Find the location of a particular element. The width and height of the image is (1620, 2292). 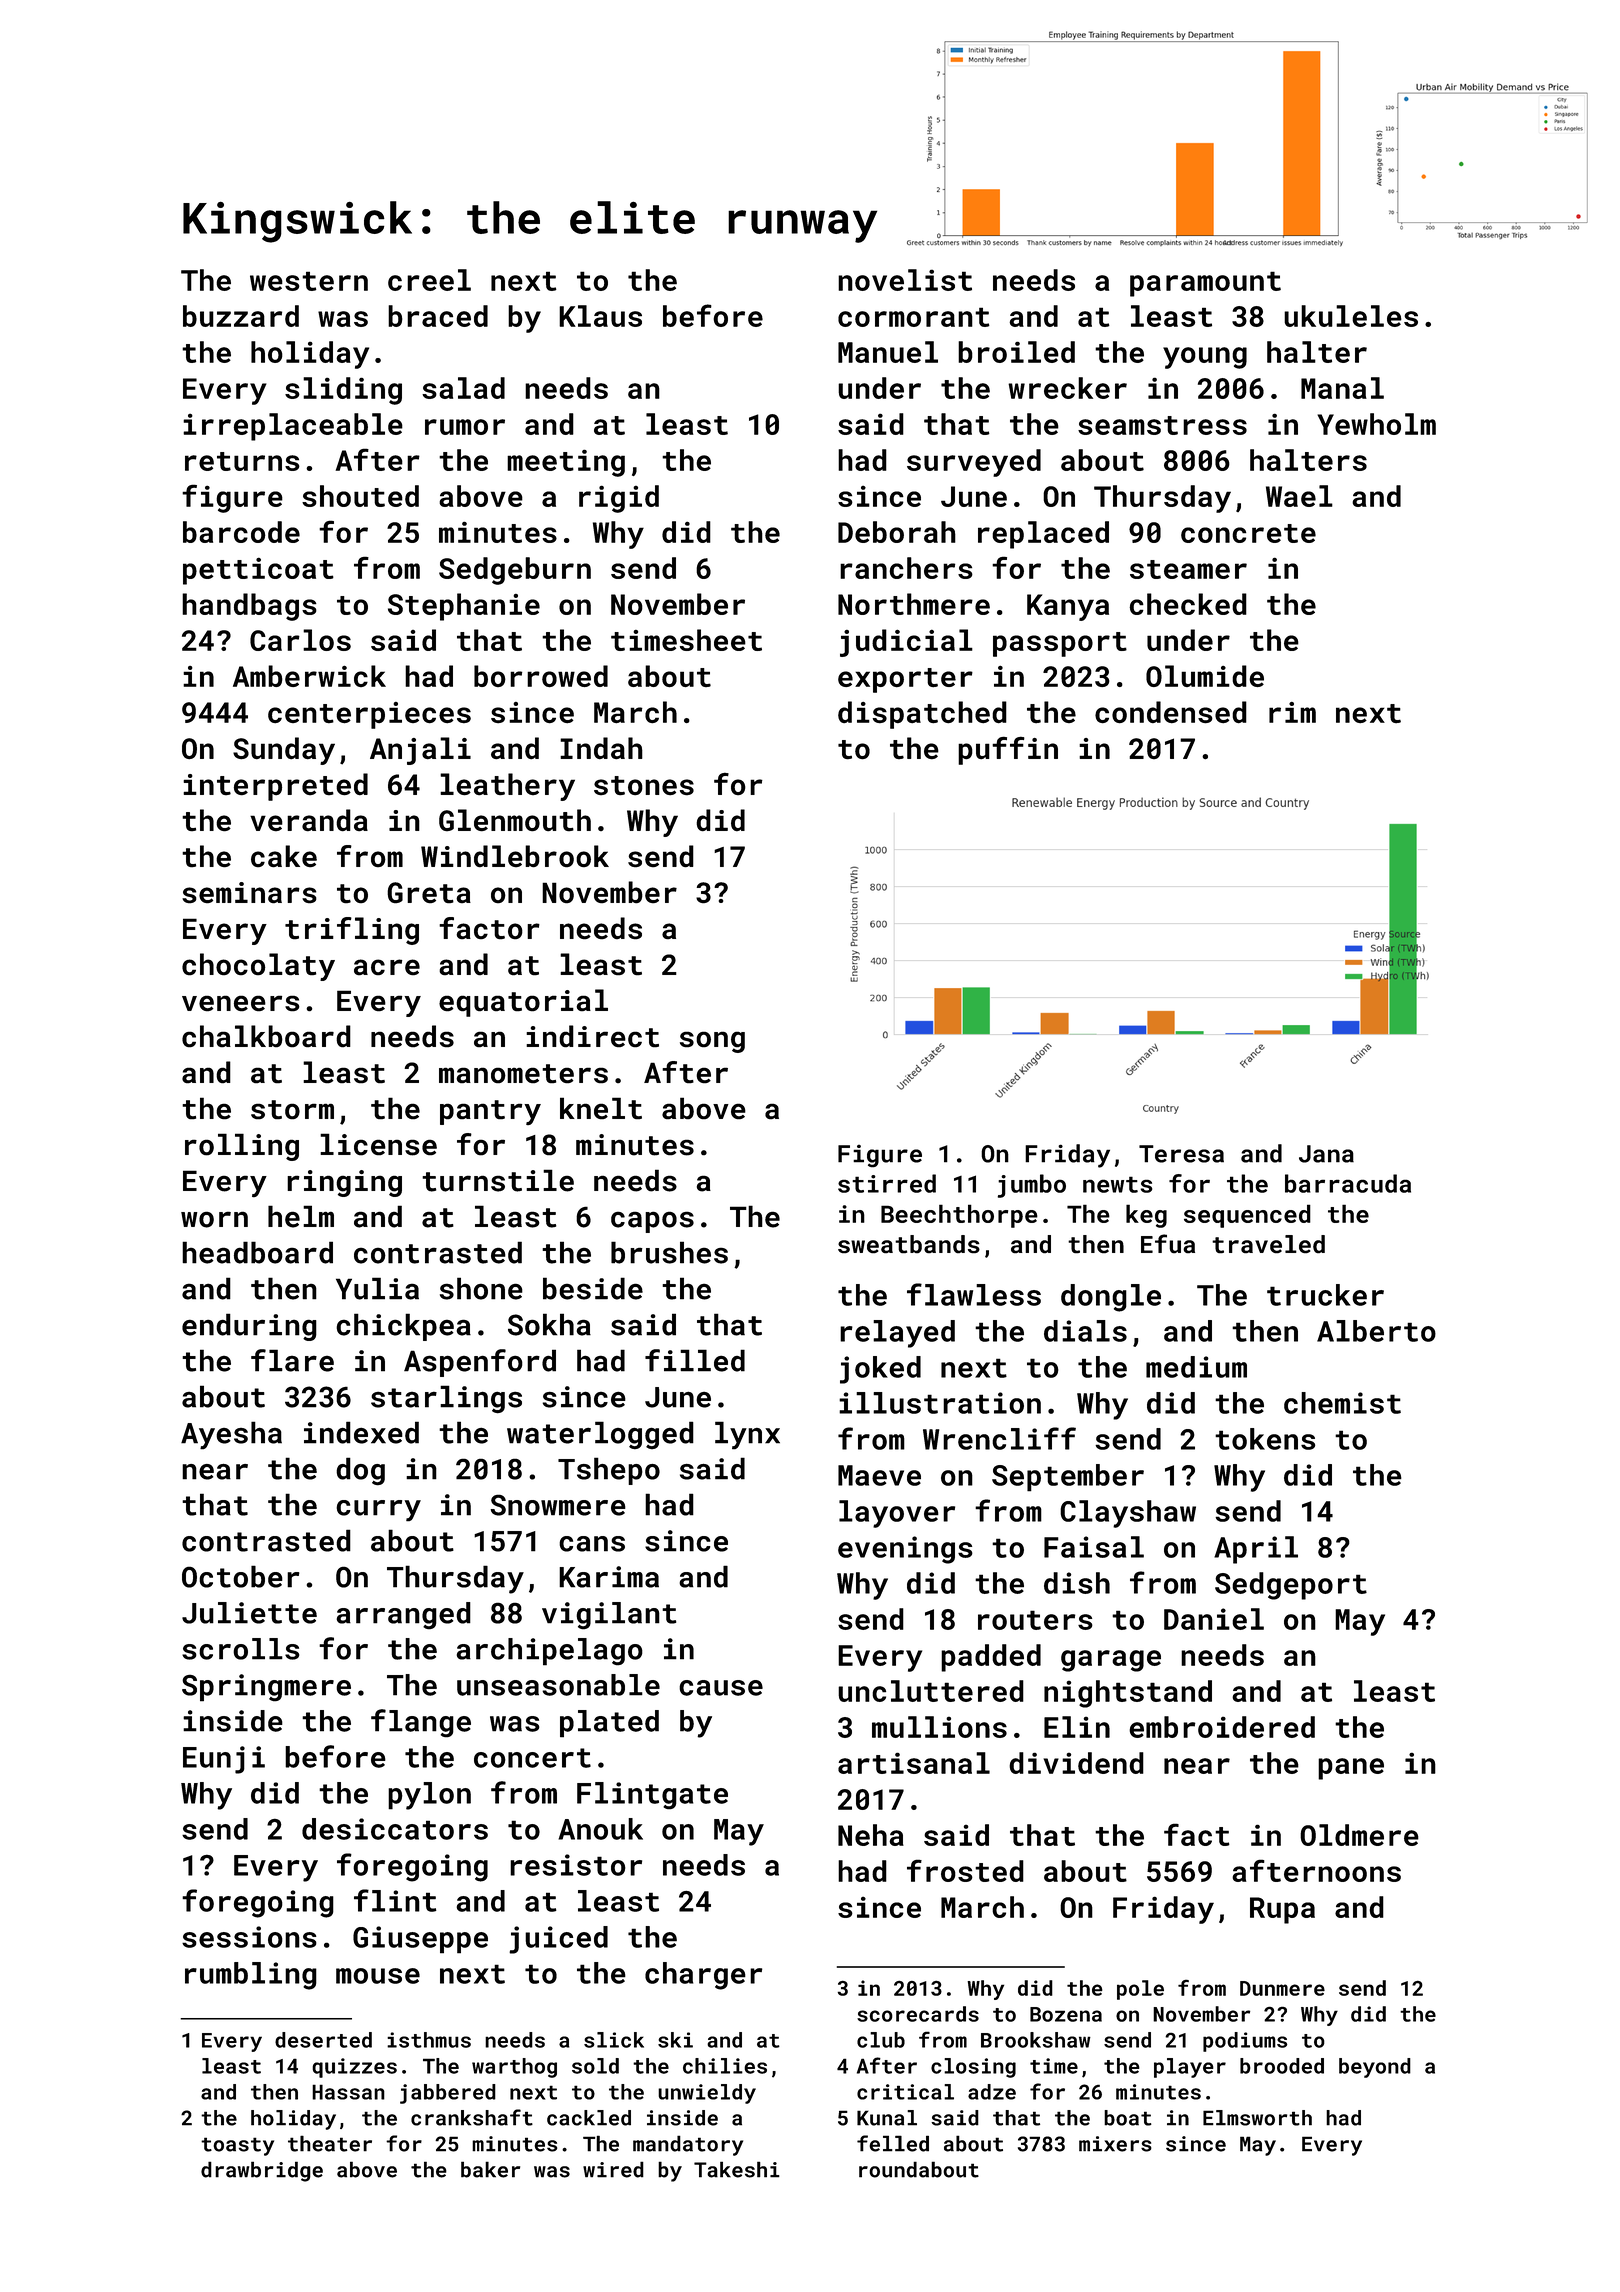

creel is located at coordinates (429, 280).
